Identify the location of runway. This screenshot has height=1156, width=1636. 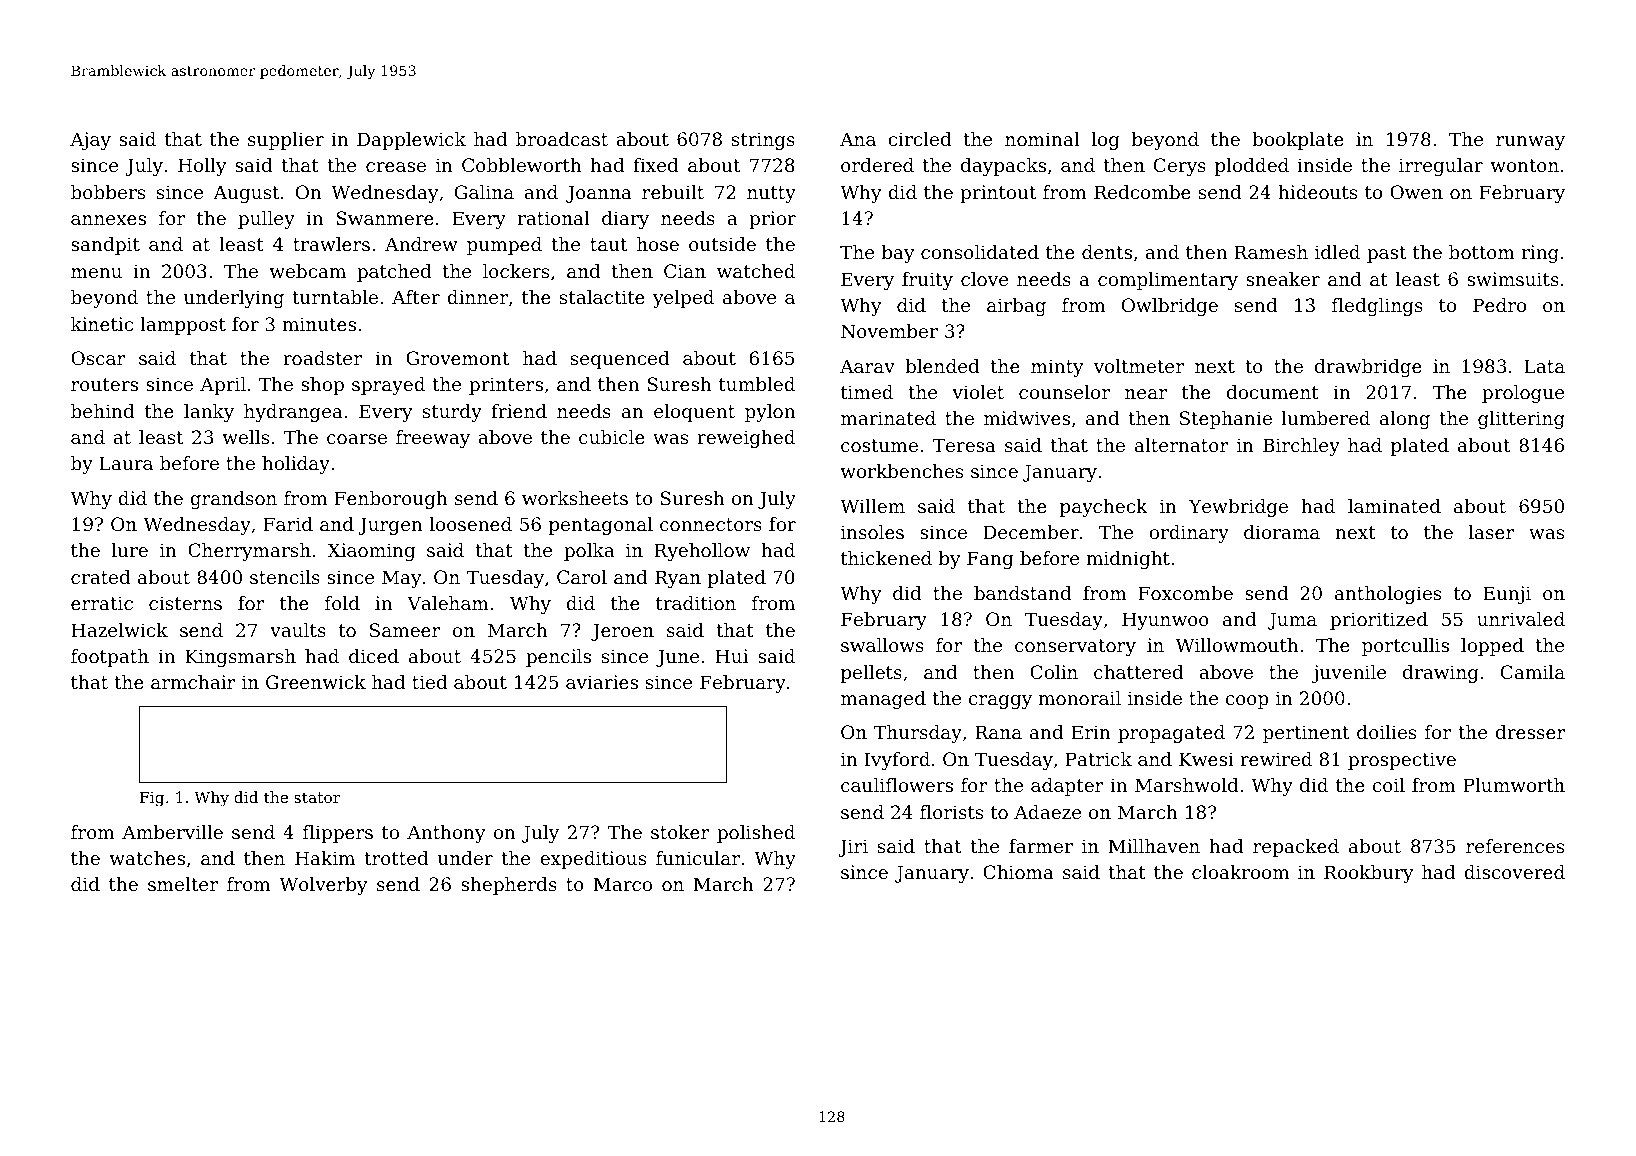
(1530, 143).
